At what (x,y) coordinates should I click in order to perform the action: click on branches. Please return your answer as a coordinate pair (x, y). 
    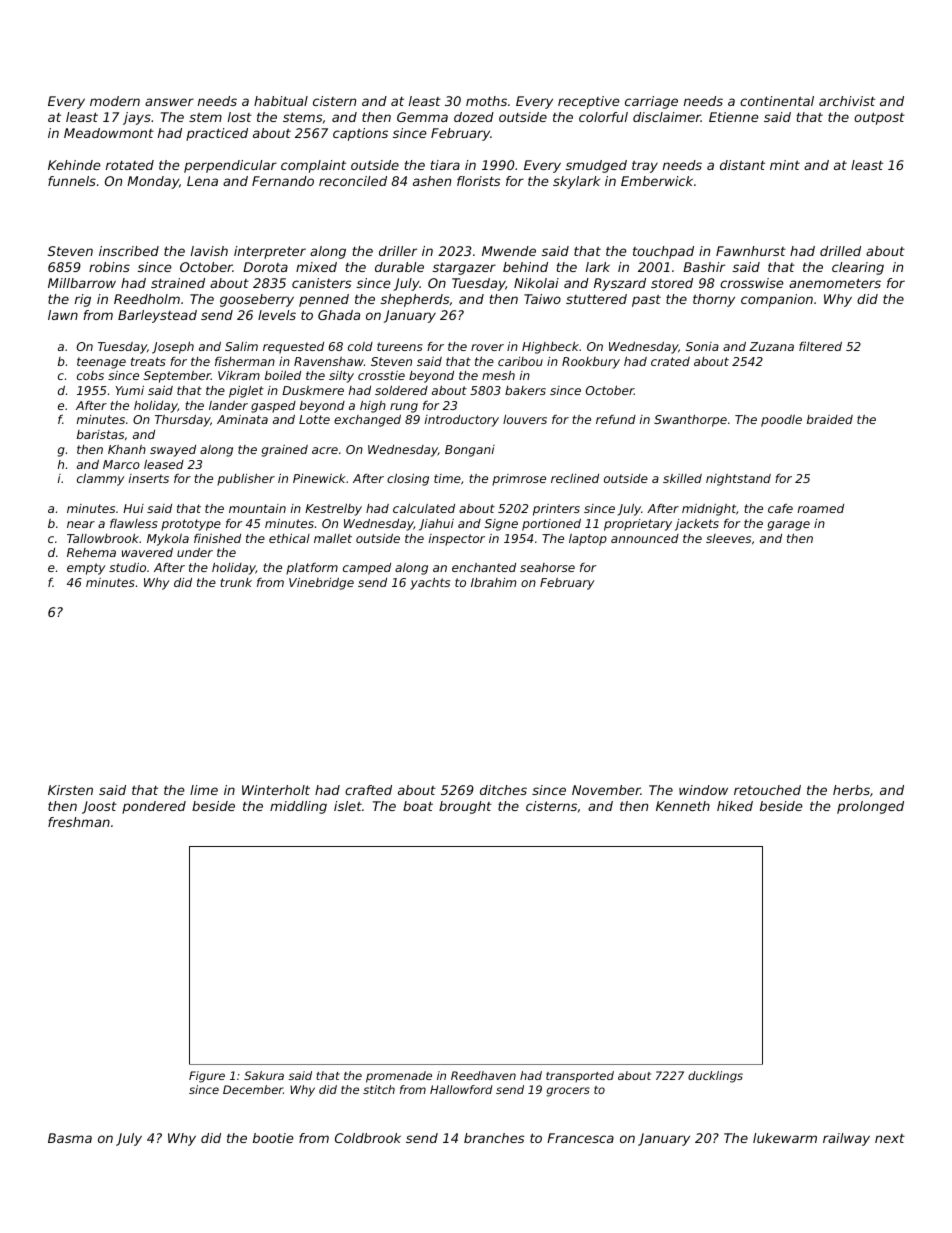
    Looking at the image, I should click on (494, 1138).
